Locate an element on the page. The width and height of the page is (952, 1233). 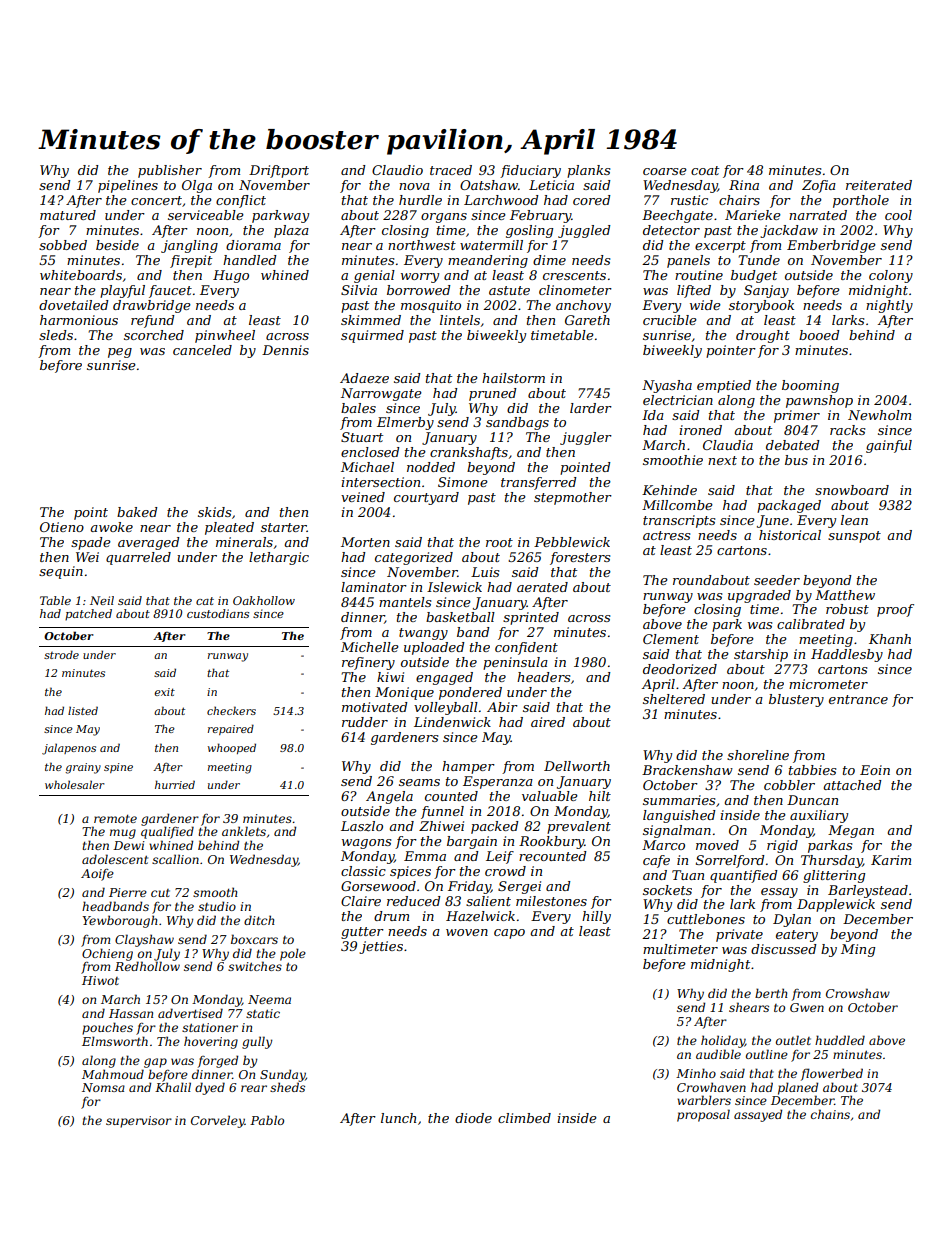
checkers is located at coordinates (231, 710).
